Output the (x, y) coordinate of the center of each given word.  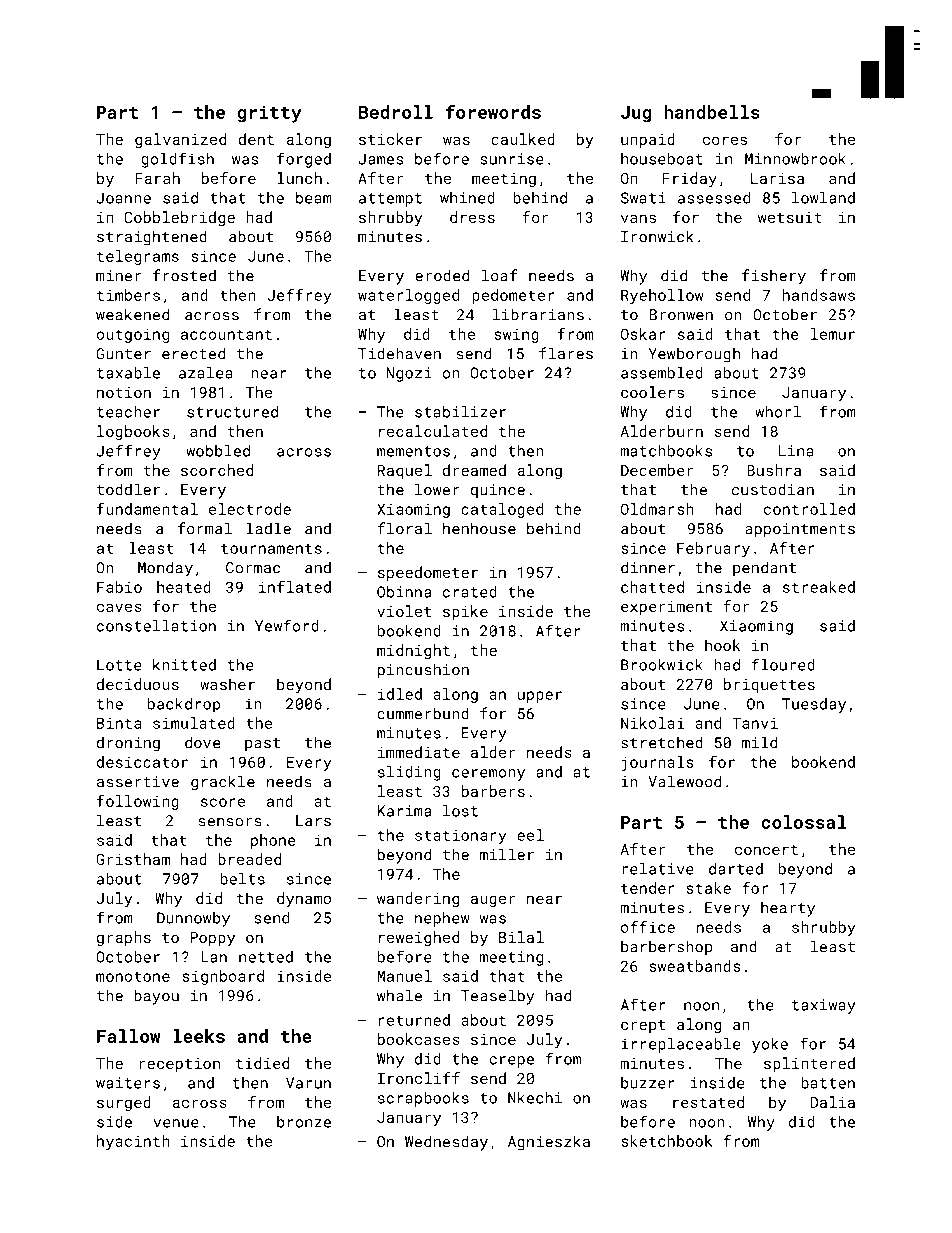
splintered (809, 1064)
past (262, 745)
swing (516, 335)
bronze (304, 1122)
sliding (409, 773)
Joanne (123, 198)
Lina (796, 451)
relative (658, 869)
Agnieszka (549, 1143)
